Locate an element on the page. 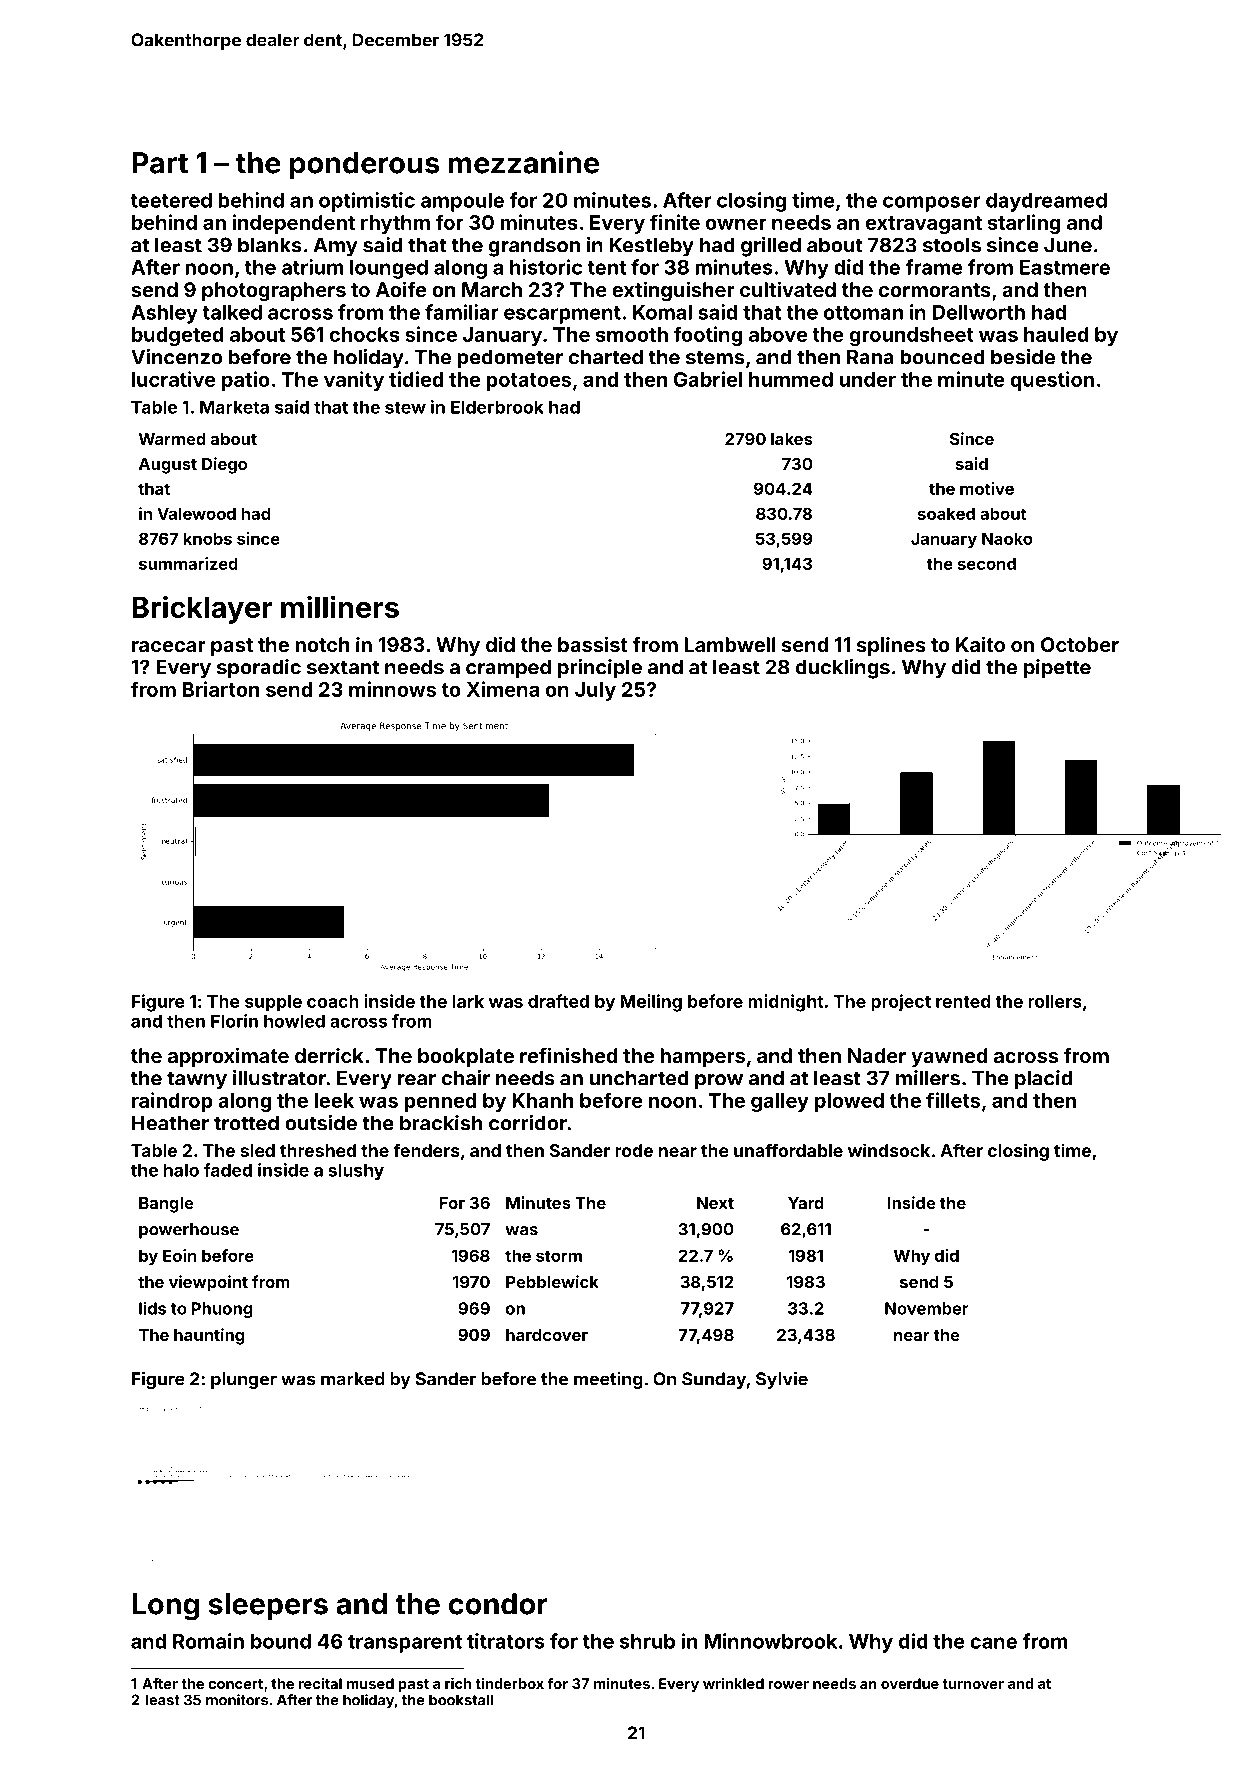 The height and width of the image is (1773, 1254). Valewood is located at coordinates (196, 513).
